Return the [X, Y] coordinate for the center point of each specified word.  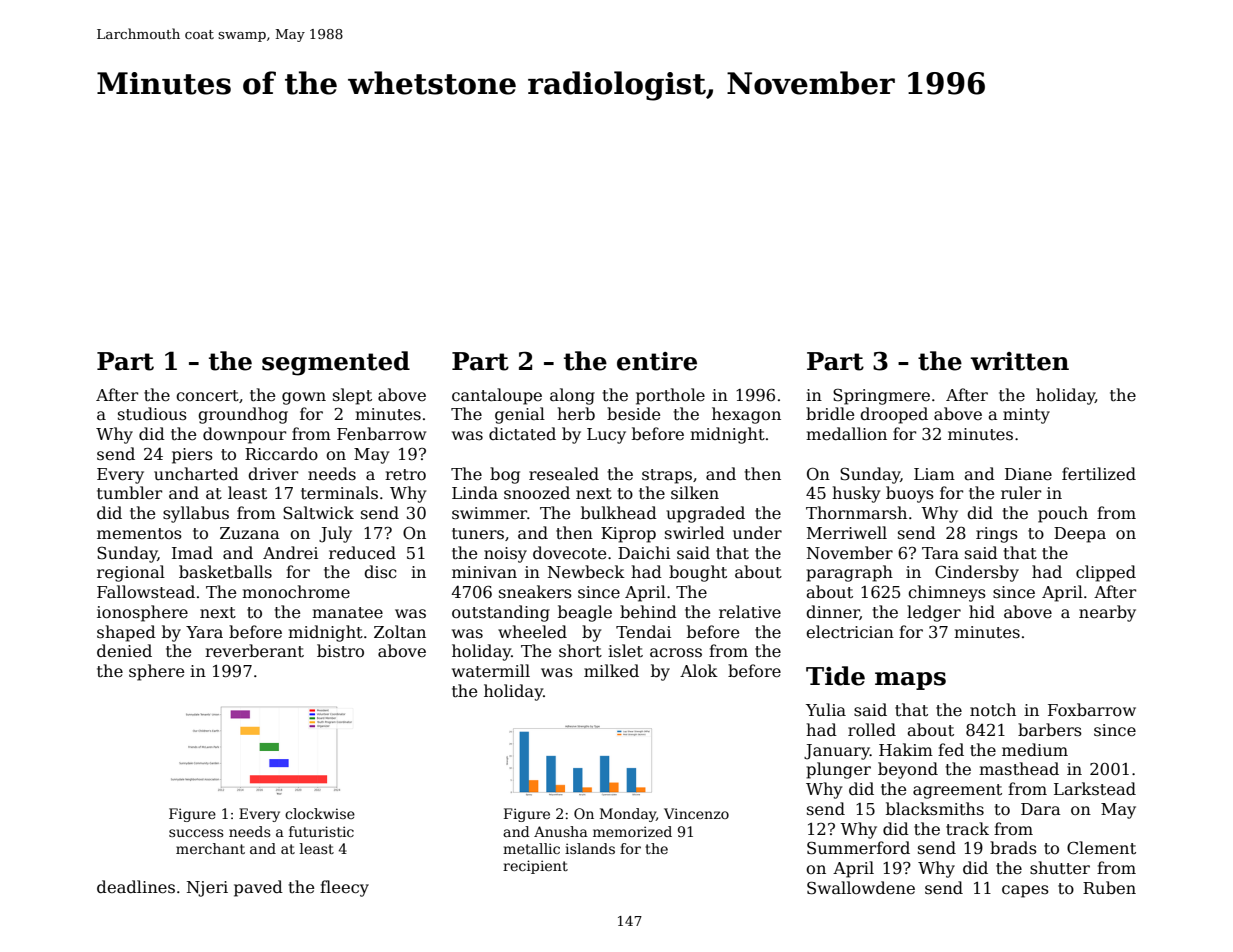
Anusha [561, 831]
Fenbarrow [381, 434]
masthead [1019, 769]
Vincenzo [696, 813]
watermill [491, 671]
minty [1026, 416]
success [196, 833]
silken [695, 493]
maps [910, 681]
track [967, 828]
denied [124, 651]
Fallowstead [146, 592]
